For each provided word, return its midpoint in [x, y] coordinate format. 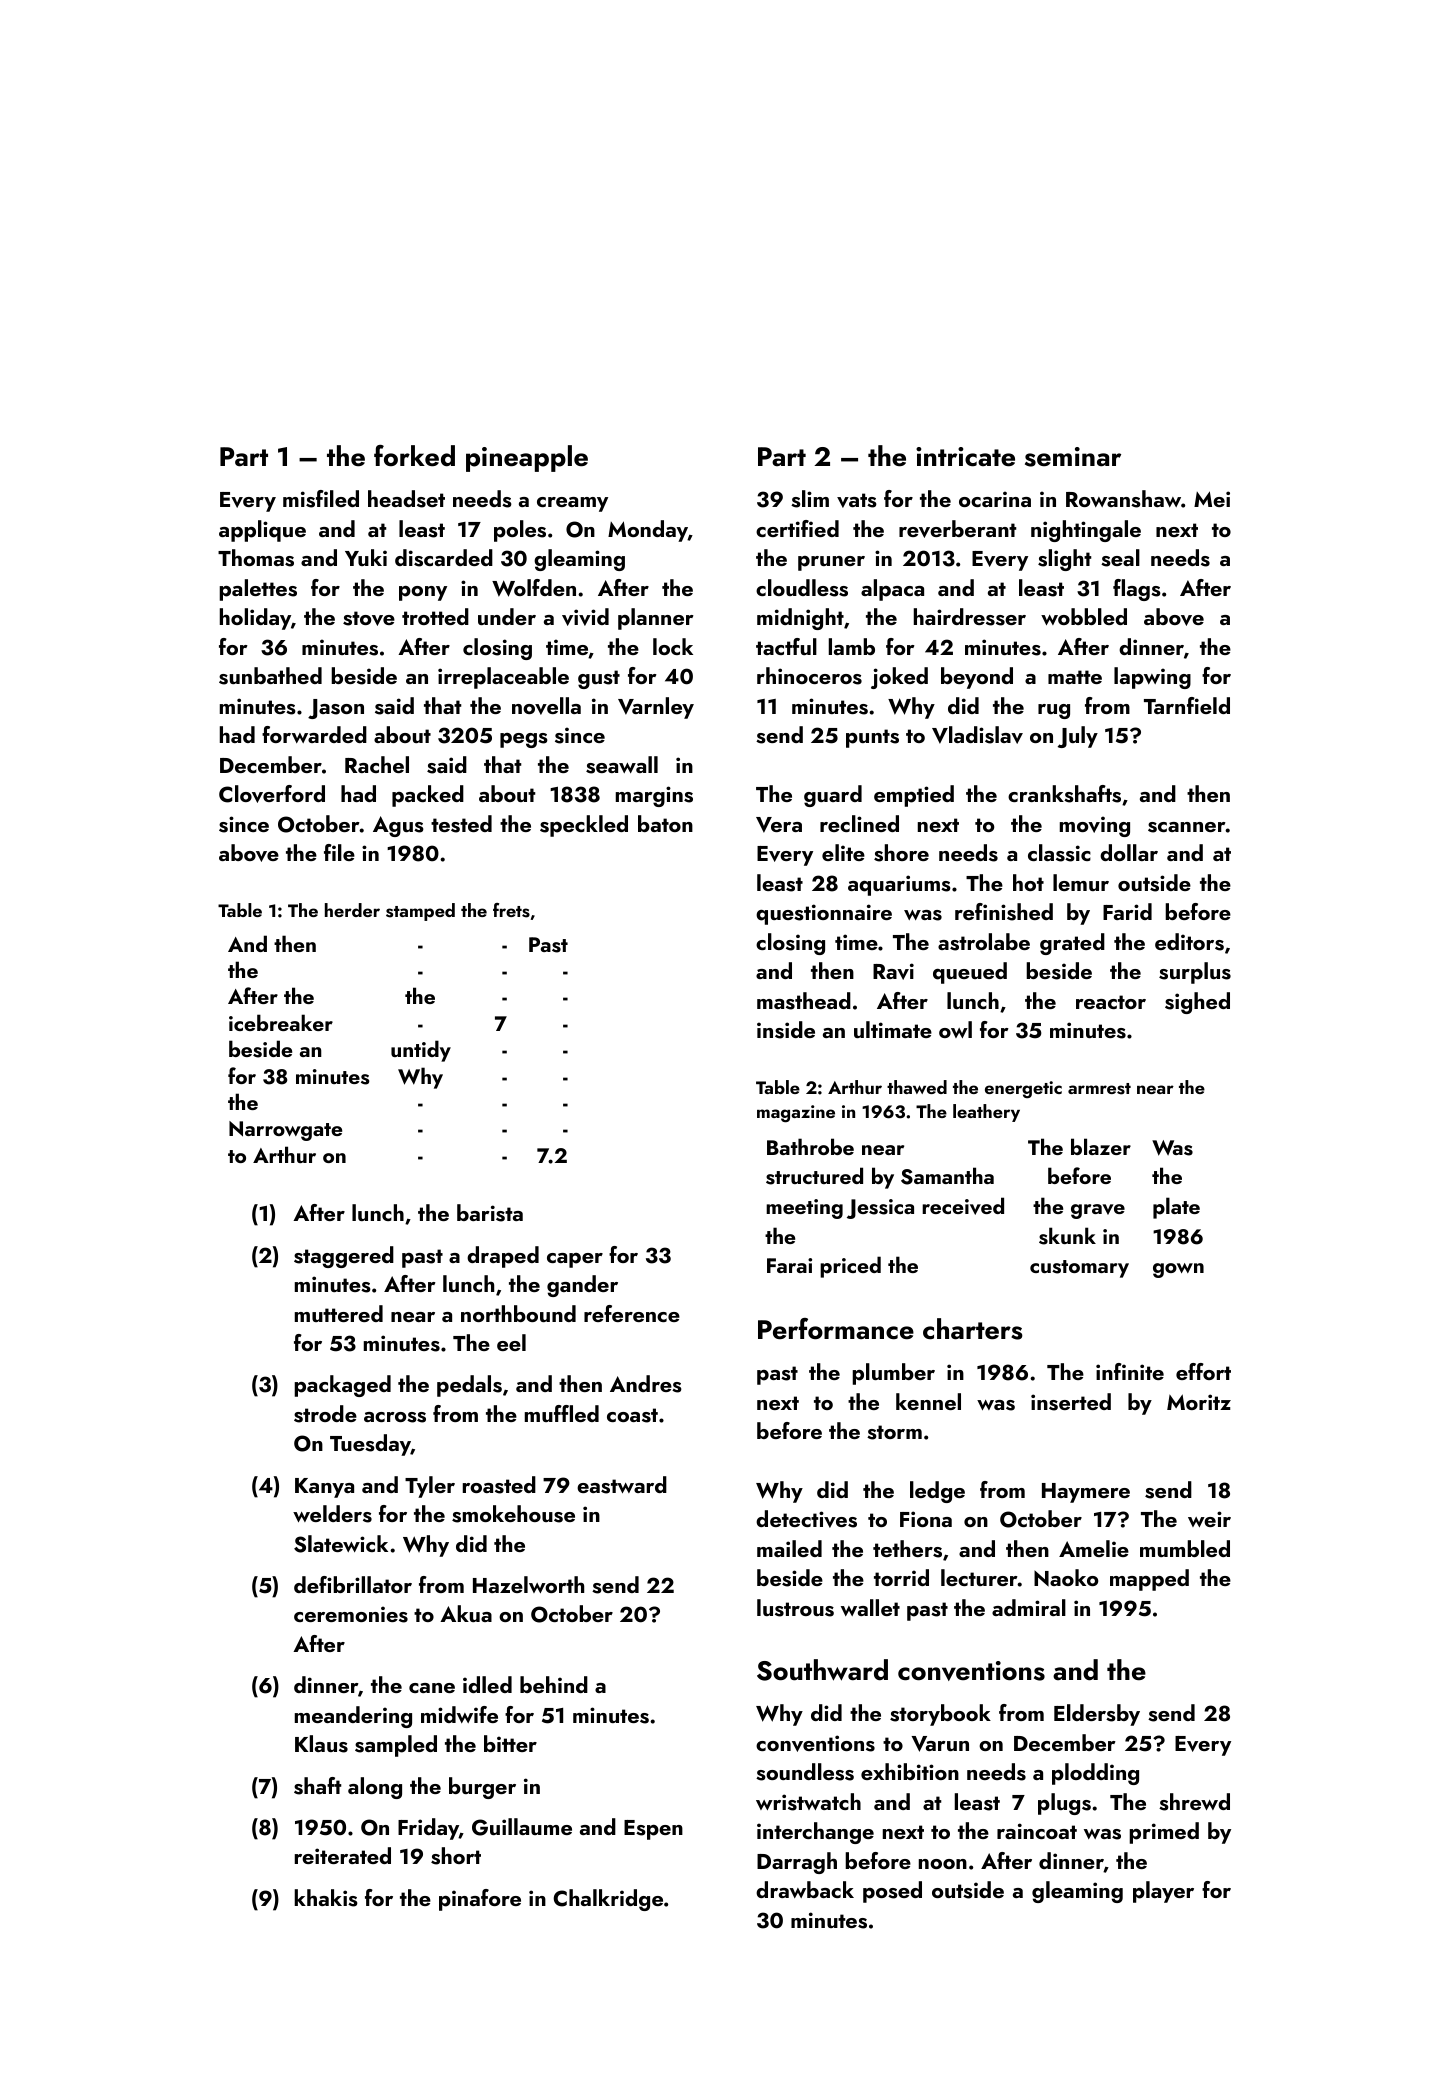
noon [943, 1864]
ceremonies [351, 1614]
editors [1189, 942]
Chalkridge [608, 1900]
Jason [336, 709]
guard [833, 796]
